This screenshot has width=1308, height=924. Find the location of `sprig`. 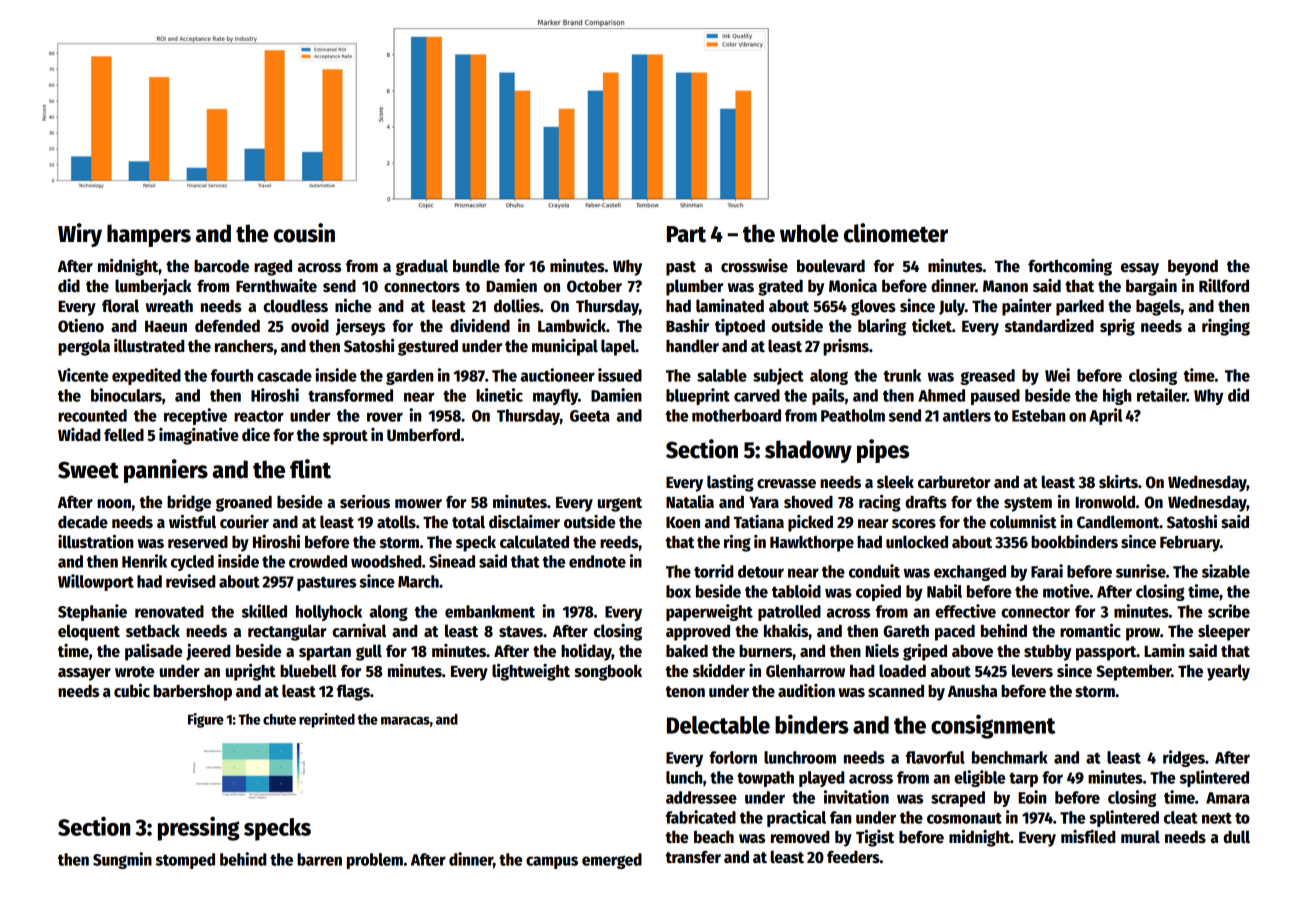

sprig is located at coordinates (1117, 327).
